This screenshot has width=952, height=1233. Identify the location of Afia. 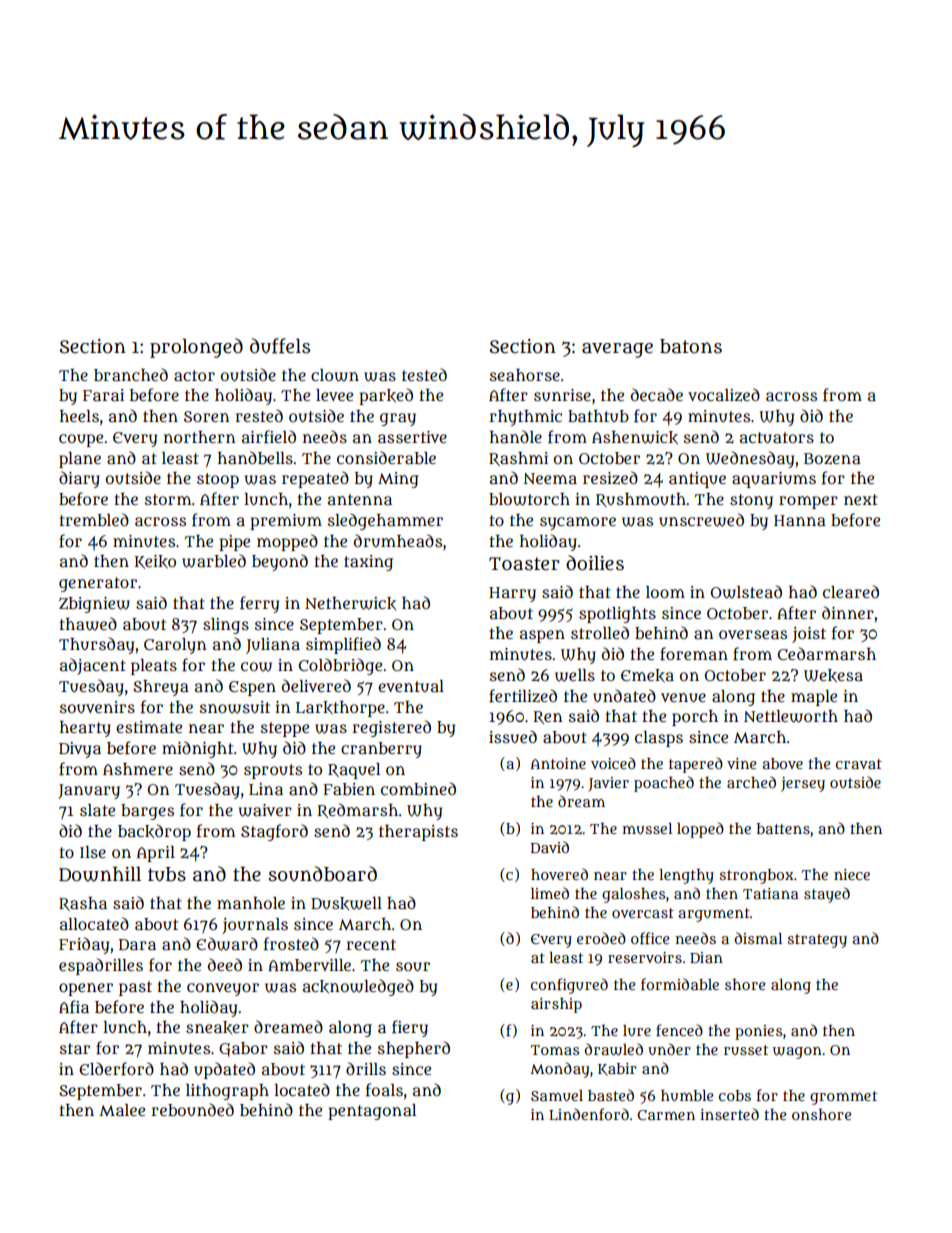
(74, 1007).
